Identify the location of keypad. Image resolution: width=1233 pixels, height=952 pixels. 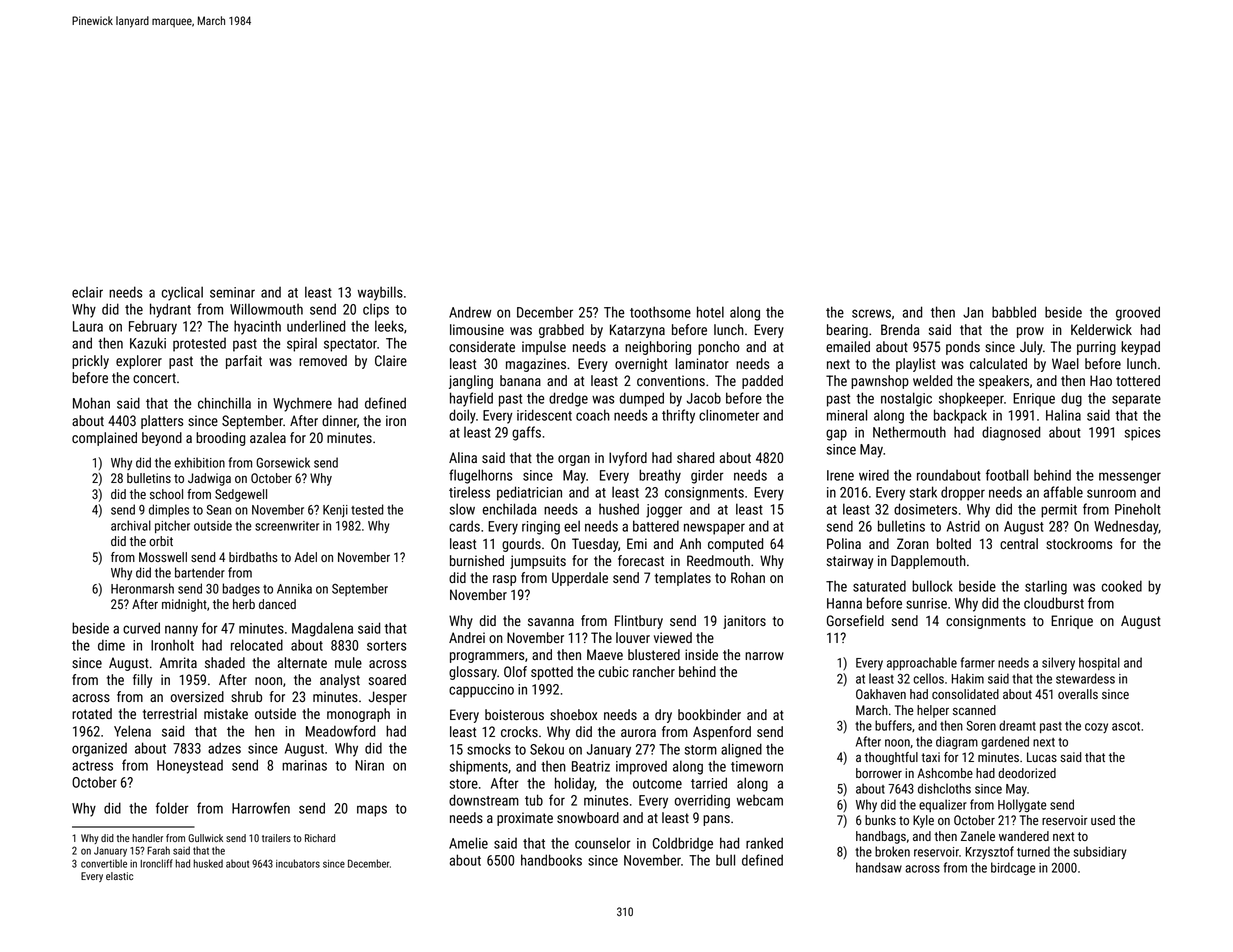
(1140, 348).
